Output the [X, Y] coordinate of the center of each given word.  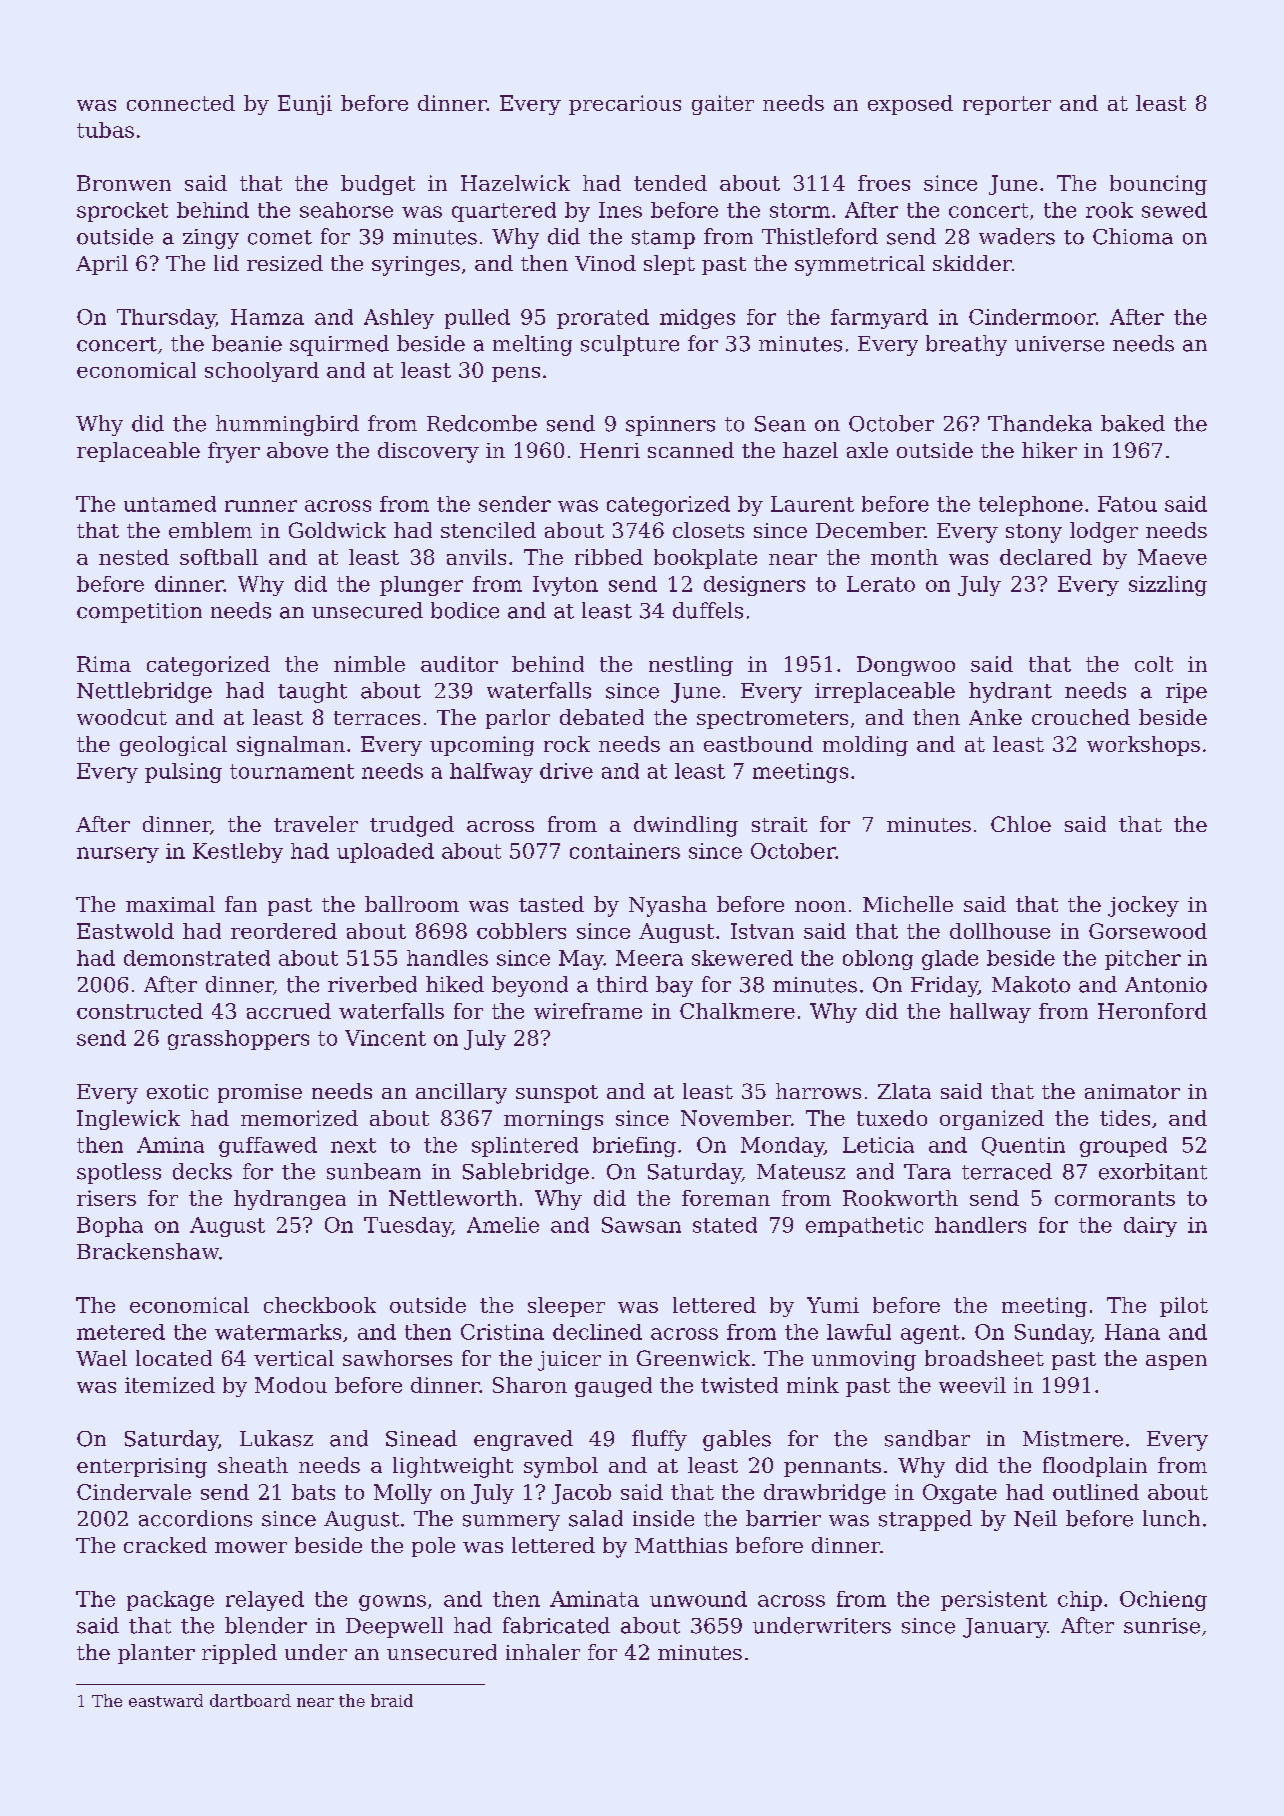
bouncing [1158, 185]
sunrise [1162, 1626]
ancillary [461, 1093]
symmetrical [860, 265]
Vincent [385, 1038]
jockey [1143, 906]
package [170, 1601]
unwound [698, 1599]
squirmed [339, 345]
